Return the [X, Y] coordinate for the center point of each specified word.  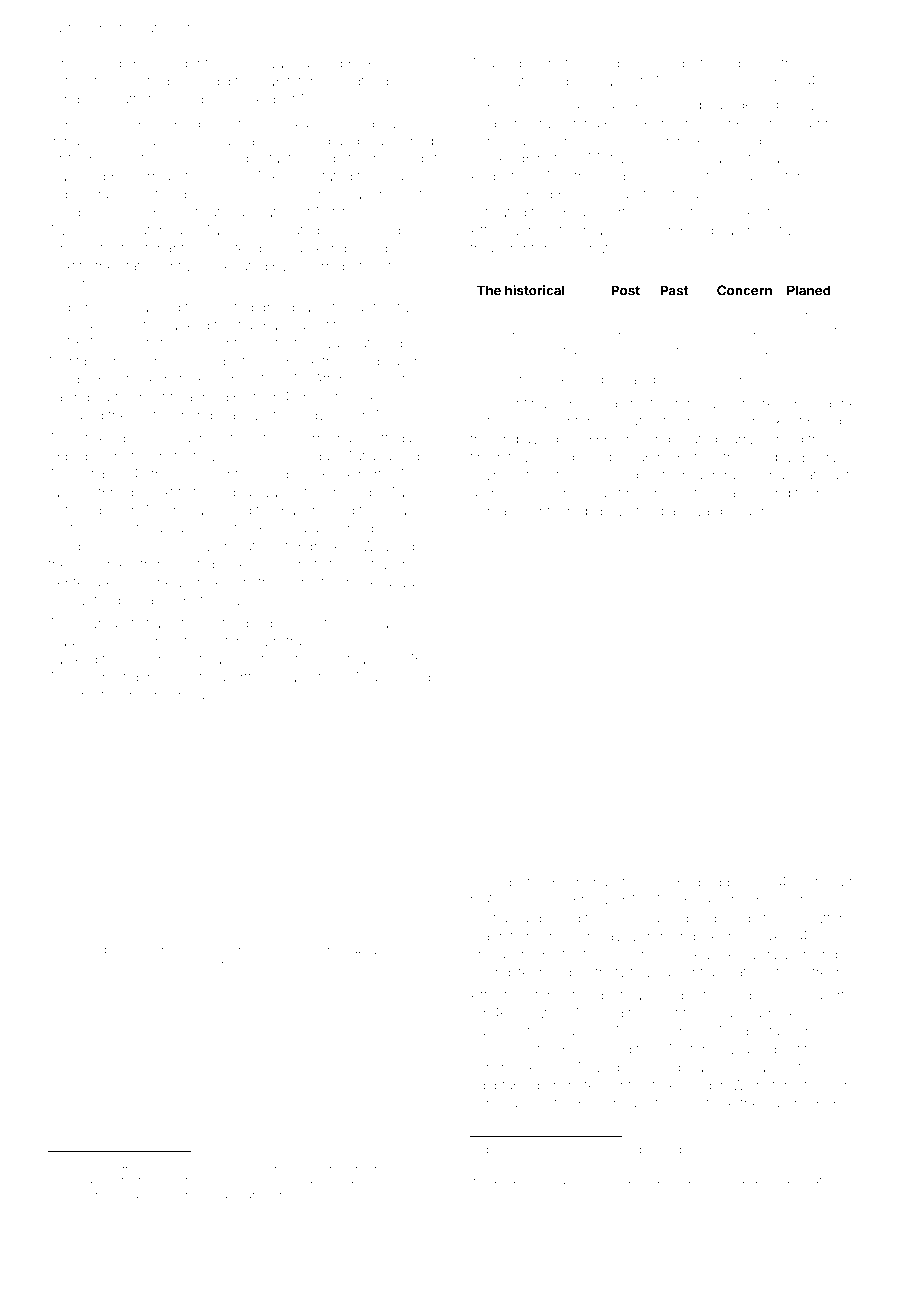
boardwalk [585, 882]
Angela [508, 902]
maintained [370, 1165]
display [137, 65]
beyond [72, 696]
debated [241, 266]
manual [249, 1180]
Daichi [835, 1085]
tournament [667, 973]
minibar [186, 695]
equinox [750, 65]
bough [748, 512]
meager [359, 197]
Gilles [792, 194]
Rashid [389, 63]
